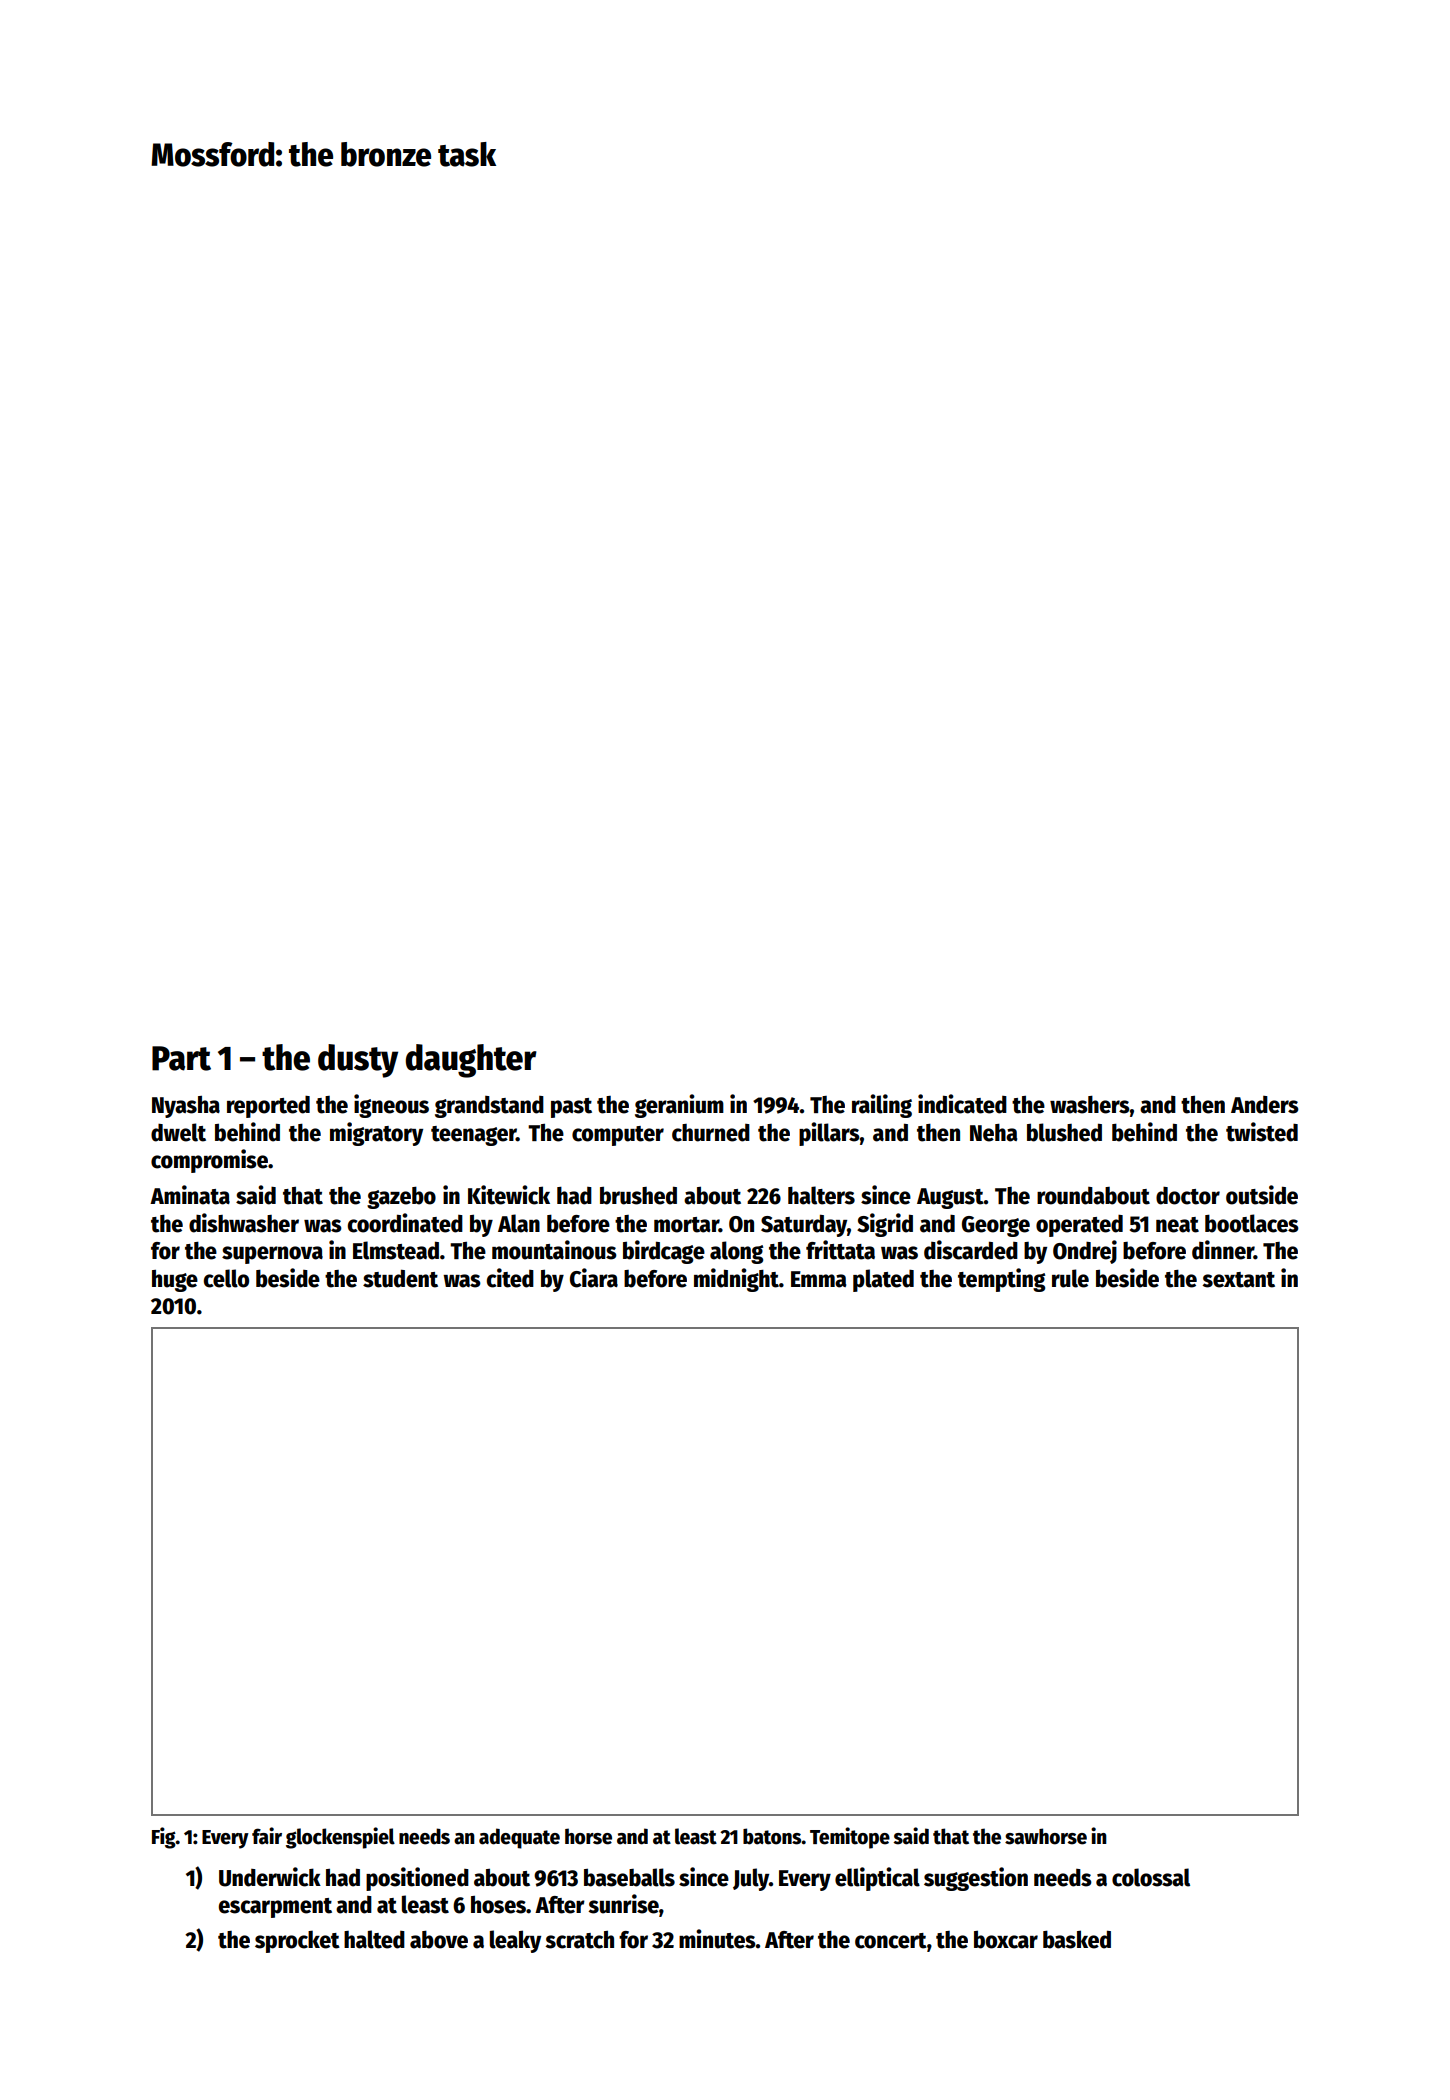 The height and width of the image is (2100, 1450). What do you see at coordinates (1265, 1105) in the image?
I see `Anders` at bounding box center [1265, 1105].
